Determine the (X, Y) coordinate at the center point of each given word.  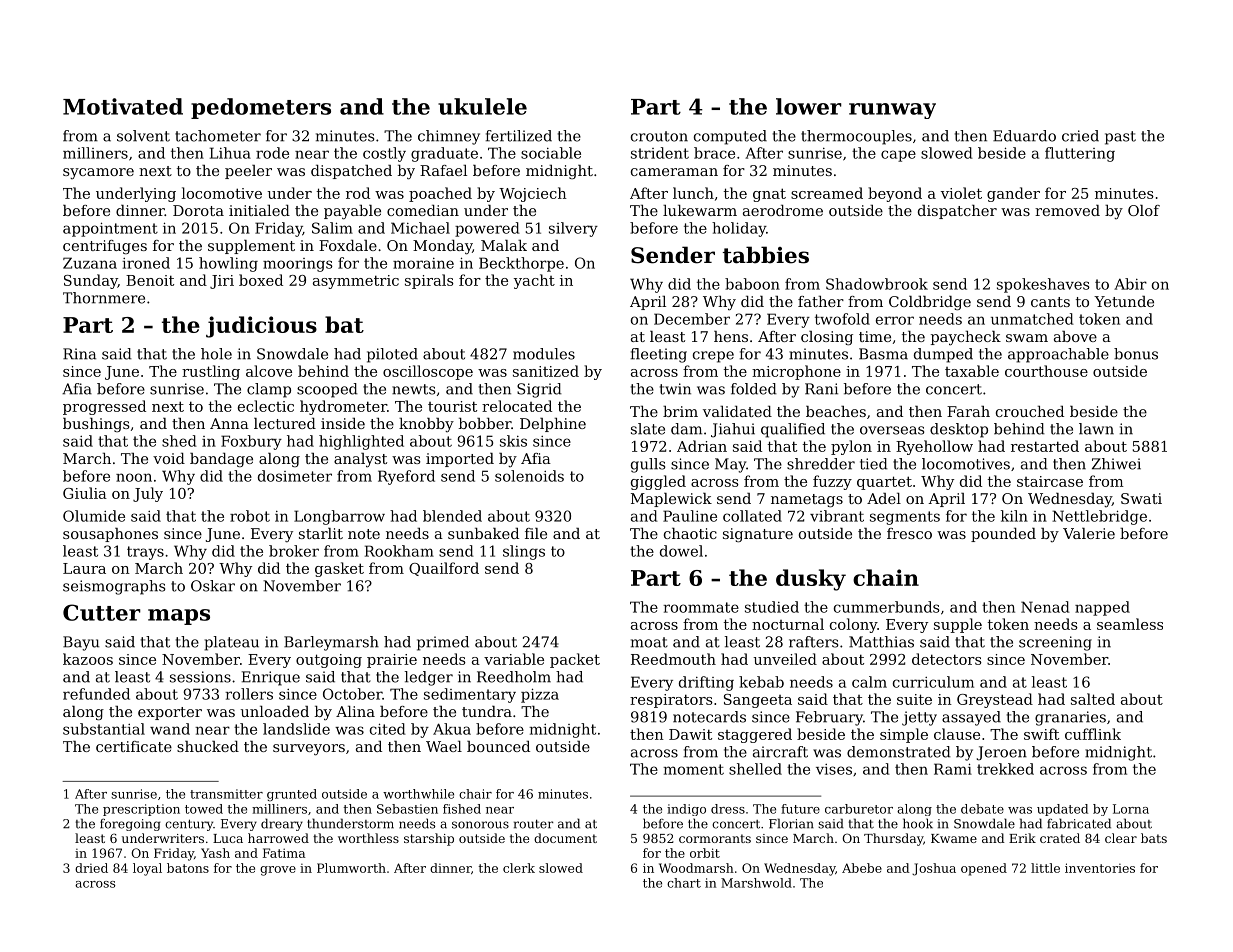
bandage (221, 460)
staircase (1050, 481)
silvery (573, 229)
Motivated (123, 106)
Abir (1130, 284)
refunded (96, 694)
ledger (428, 678)
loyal (147, 869)
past (1120, 138)
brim (680, 411)
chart (684, 883)
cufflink (1093, 734)
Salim (332, 228)
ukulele (482, 106)
